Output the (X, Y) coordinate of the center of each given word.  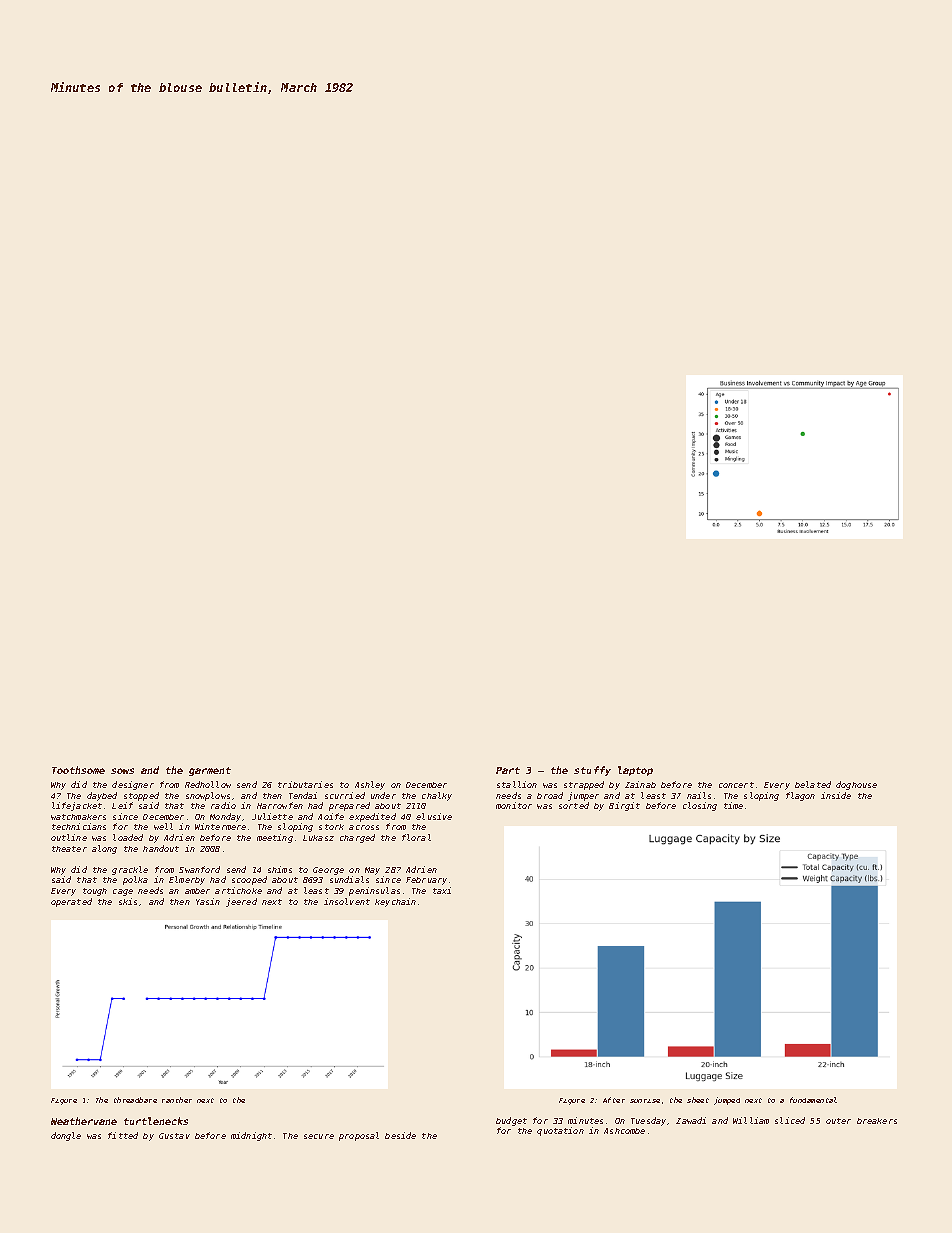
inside (836, 795)
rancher (177, 1100)
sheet (698, 1100)
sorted (574, 805)
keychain (395, 902)
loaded (128, 837)
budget (511, 1121)
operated (71, 902)
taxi (442, 890)
